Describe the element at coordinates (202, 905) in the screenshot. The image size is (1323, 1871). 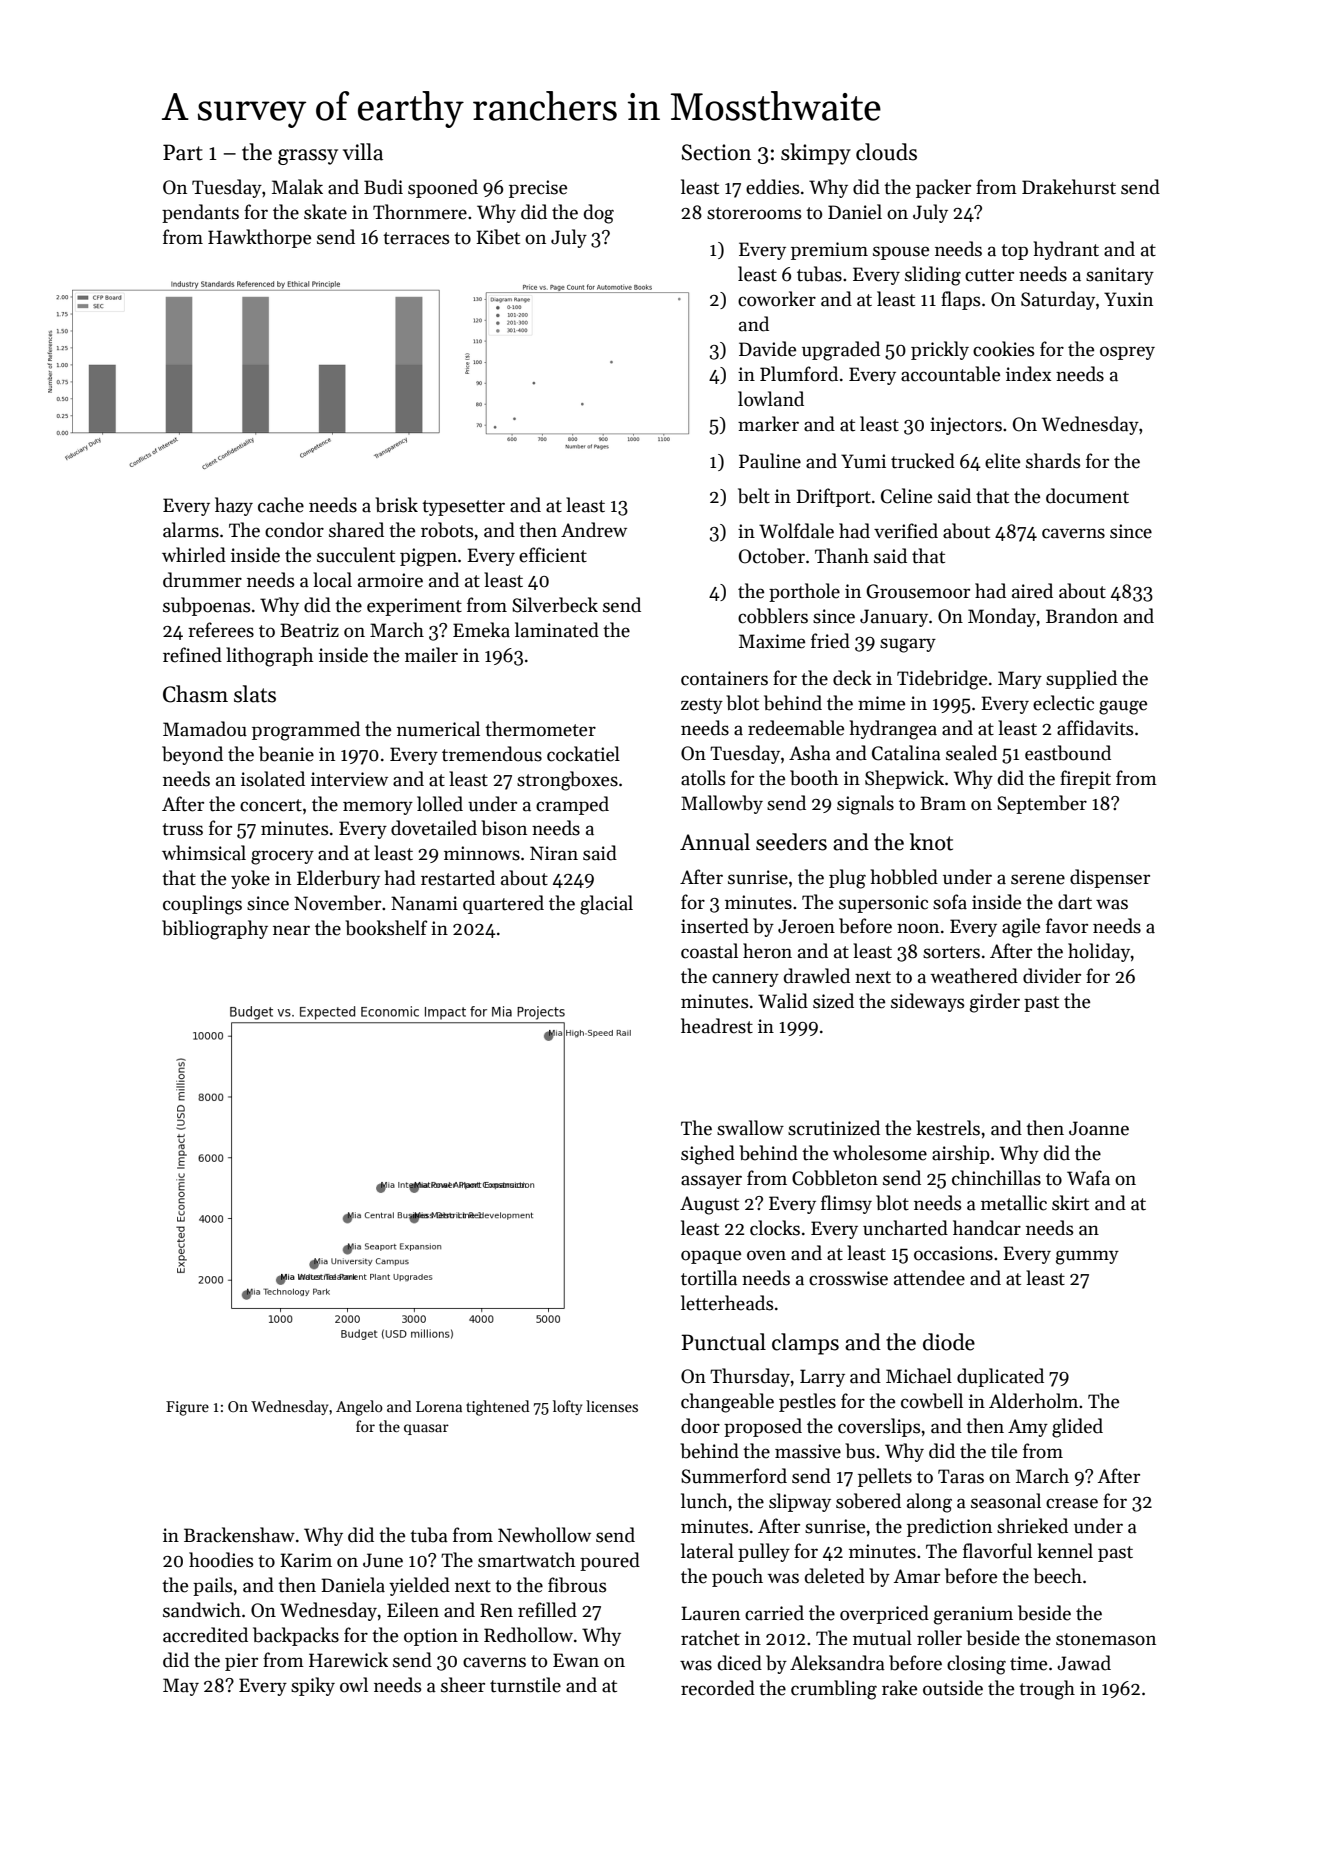
I see `couplings` at that location.
